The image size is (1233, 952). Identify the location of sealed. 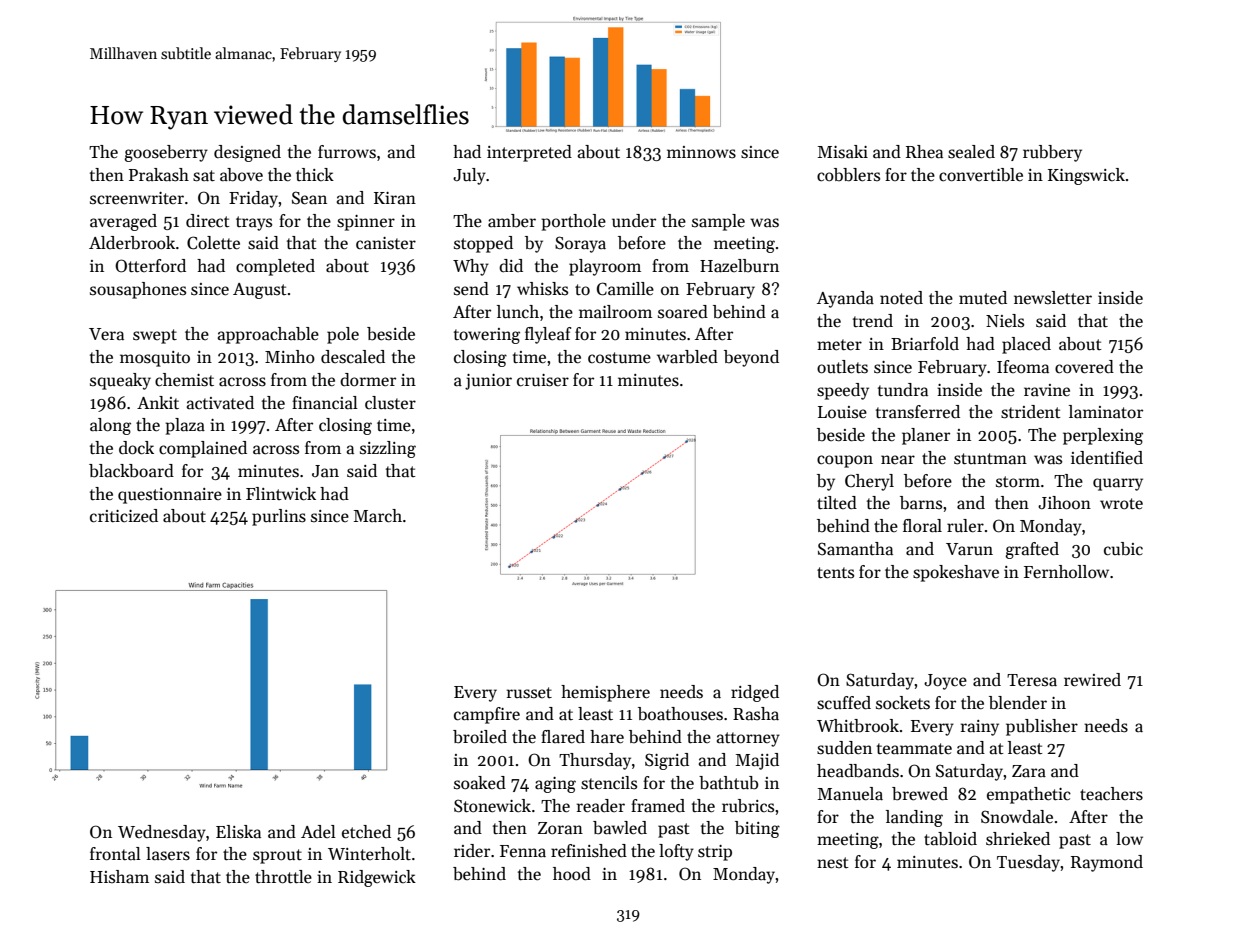
(971, 152).
